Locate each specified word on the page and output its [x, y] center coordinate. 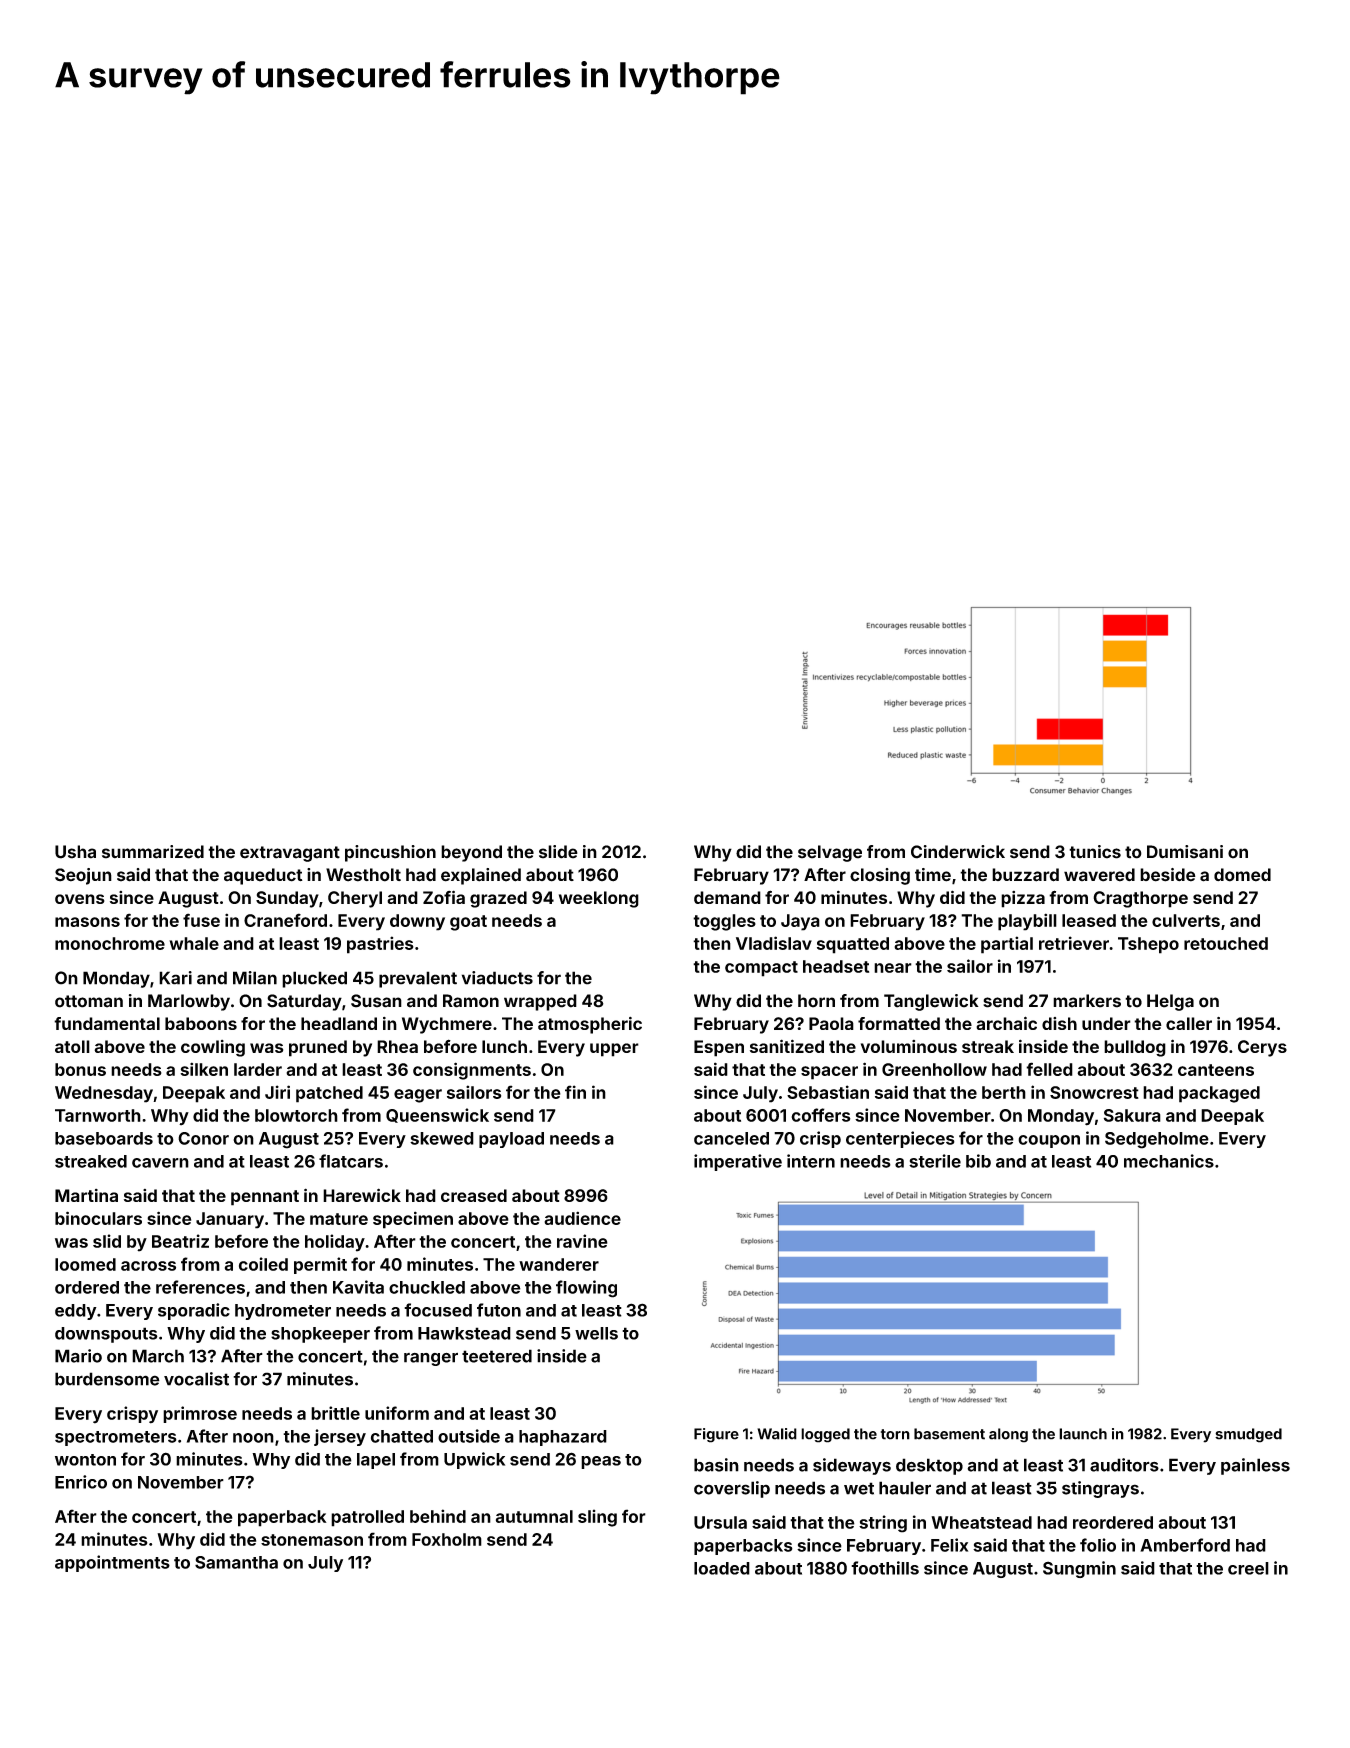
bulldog [1135, 1048]
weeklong [599, 899]
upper [614, 1050]
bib [978, 1161]
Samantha [236, 1562]
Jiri [277, 1092]
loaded [722, 1568]
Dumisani [1185, 852]
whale [194, 943]
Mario [78, 1356]
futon [499, 1310]
